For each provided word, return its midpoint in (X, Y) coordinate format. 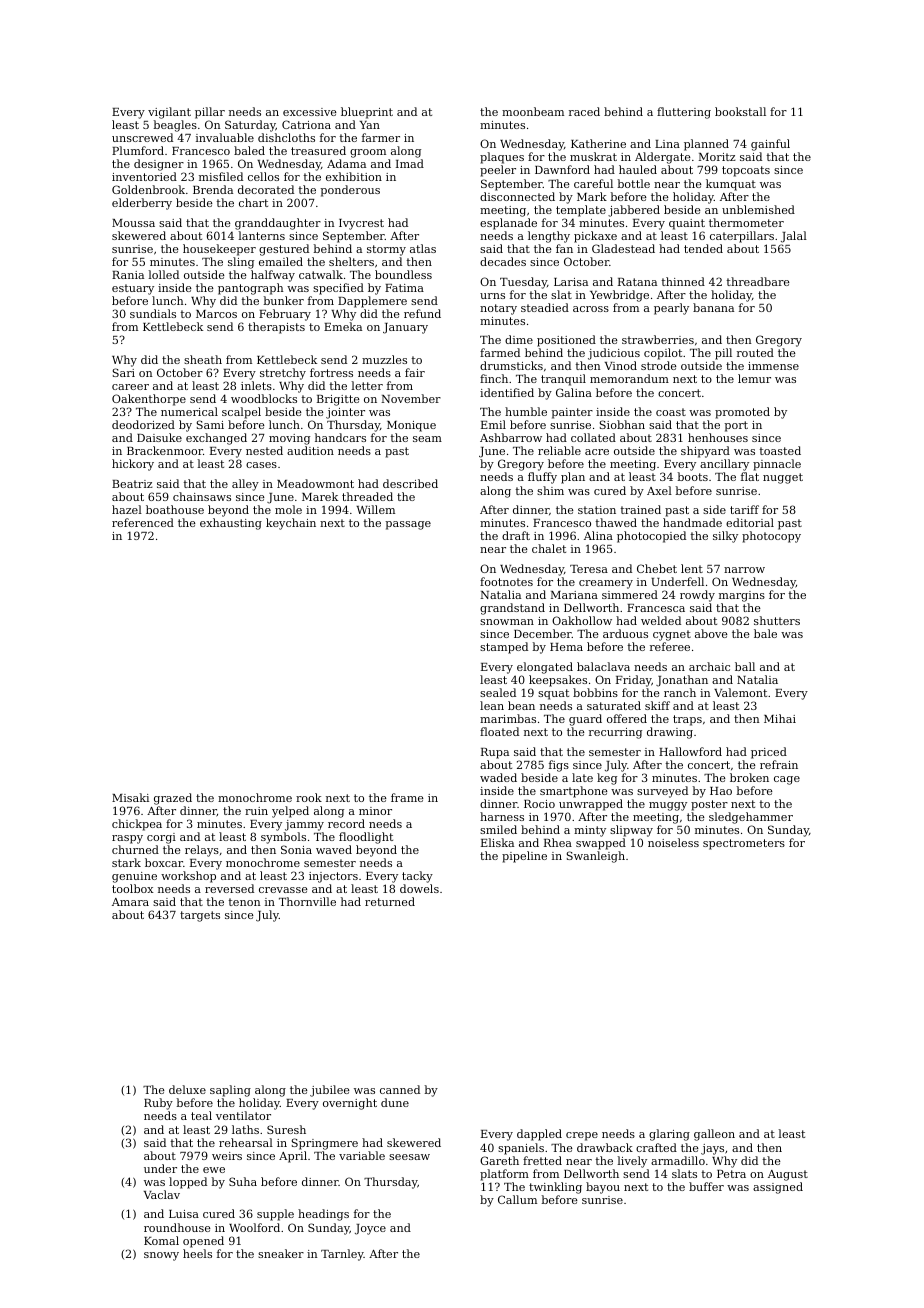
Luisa (184, 1214)
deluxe (187, 1089)
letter (367, 385)
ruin (256, 811)
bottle (633, 183)
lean (492, 705)
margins (742, 596)
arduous (625, 633)
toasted (780, 450)
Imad (410, 163)
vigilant (169, 113)
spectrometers (744, 844)
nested (264, 450)
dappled (539, 1135)
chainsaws (202, 496)
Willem (375, 509)
